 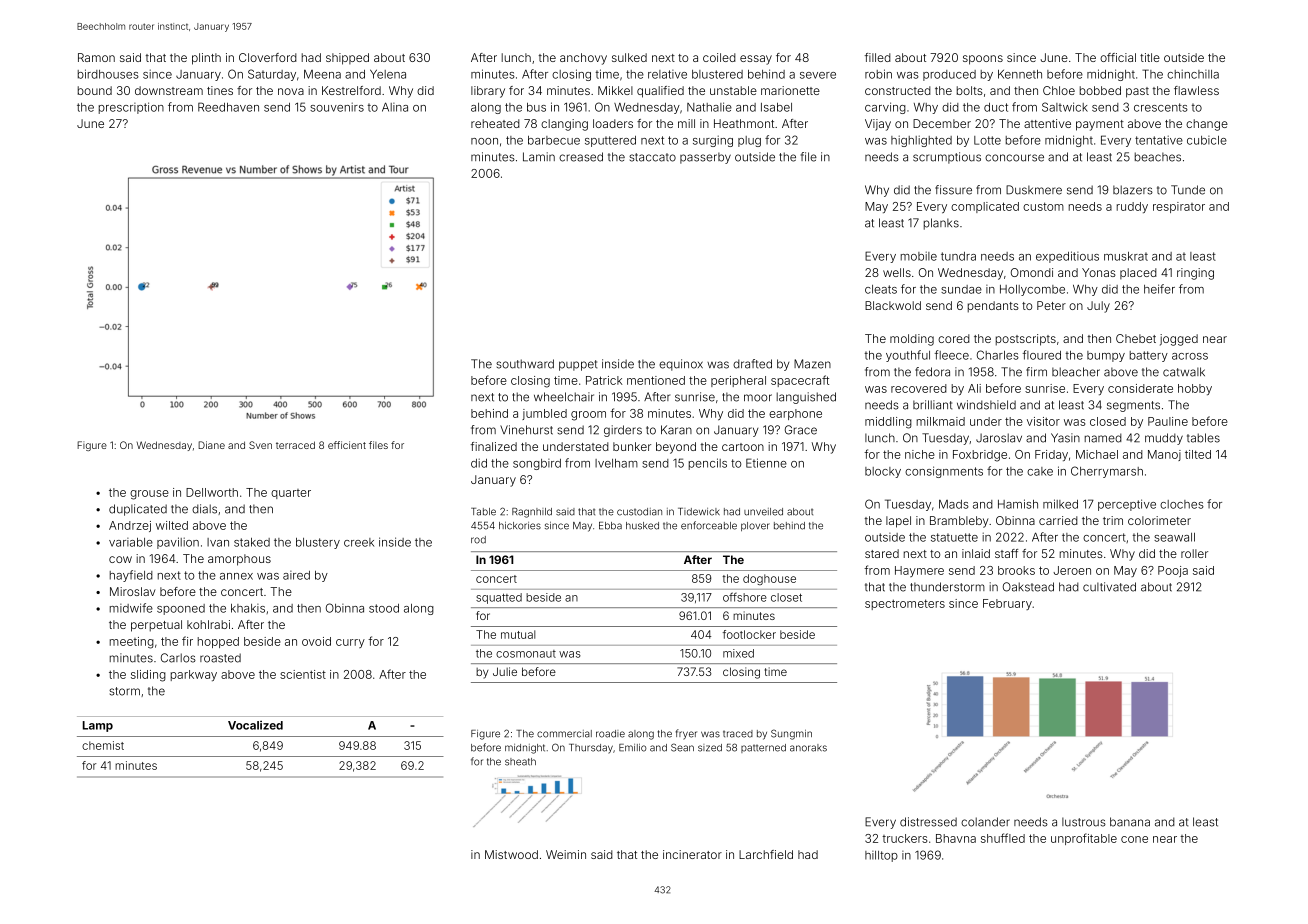 What do you see at coordinates (692, 854) in the screenshot?
I see `incinerator` at bounding box center [692, 854].
